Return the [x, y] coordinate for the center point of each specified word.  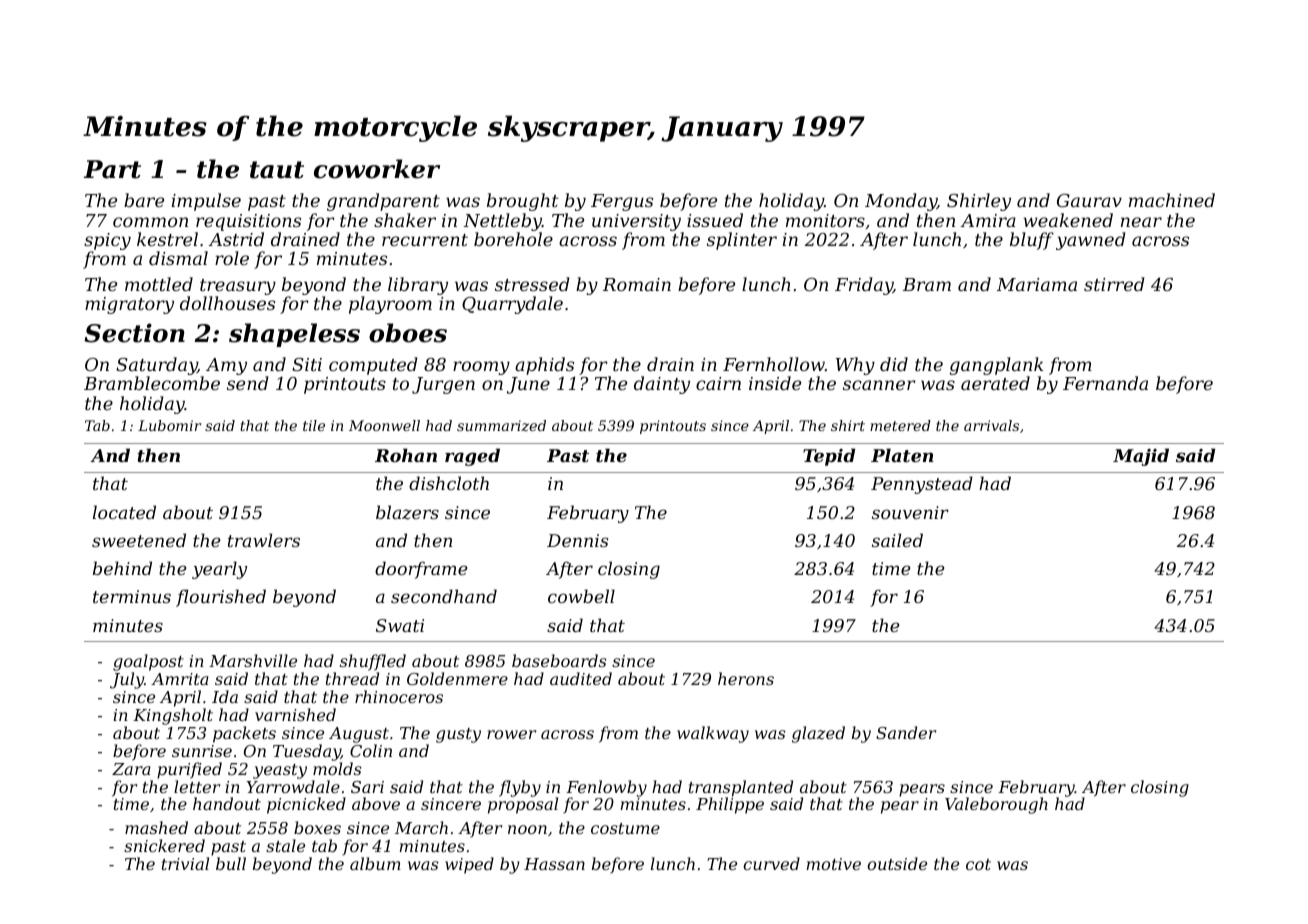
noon [527, 829]
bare [144, 200]
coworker [377, 169]
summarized [501, 426]
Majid [1141, 457]
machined [1172, 200]
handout [227, 803]
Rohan [406, 455]
